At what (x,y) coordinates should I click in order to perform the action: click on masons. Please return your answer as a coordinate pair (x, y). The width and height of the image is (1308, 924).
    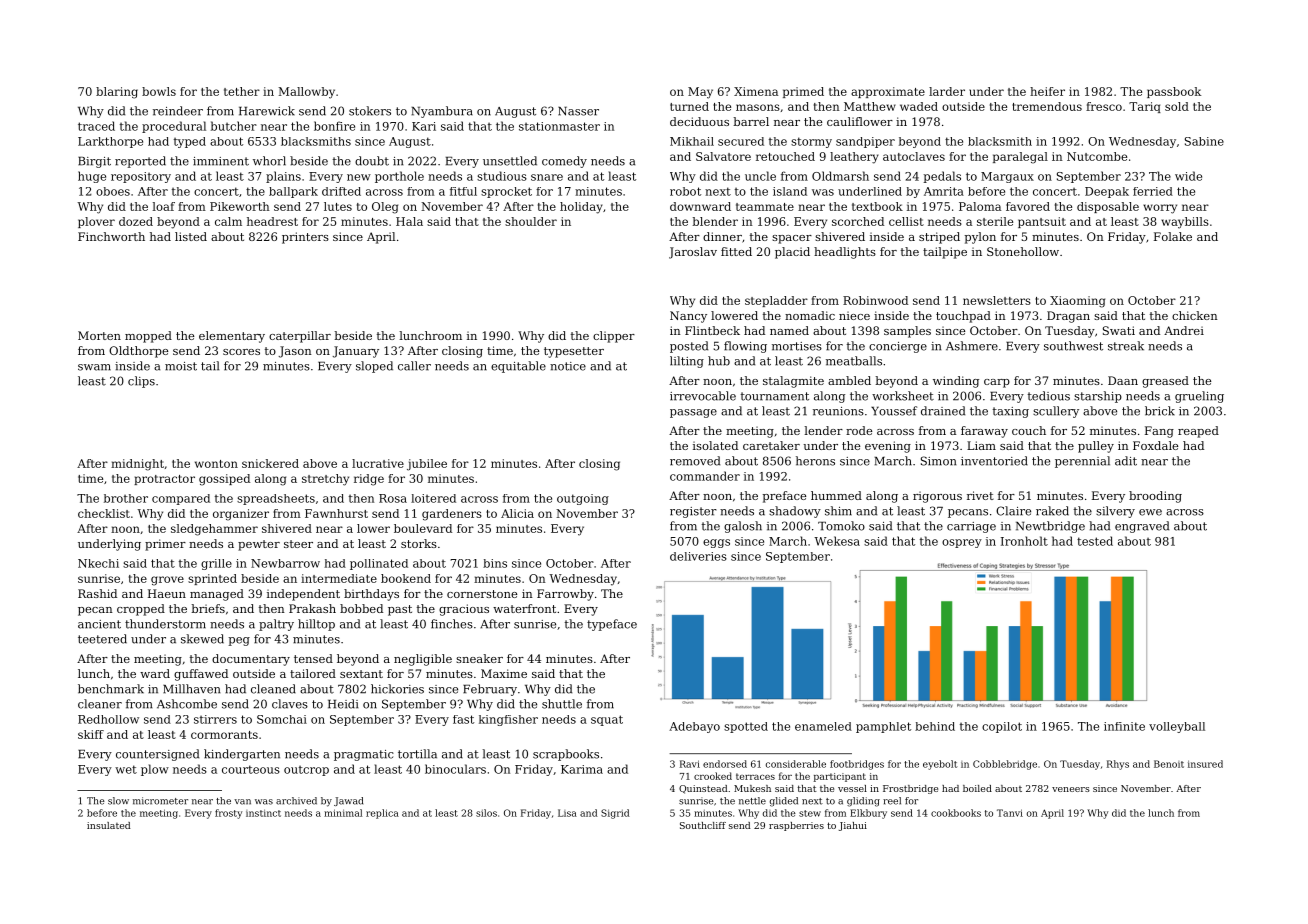
    Looking at the image, I should click on (758, 107).
